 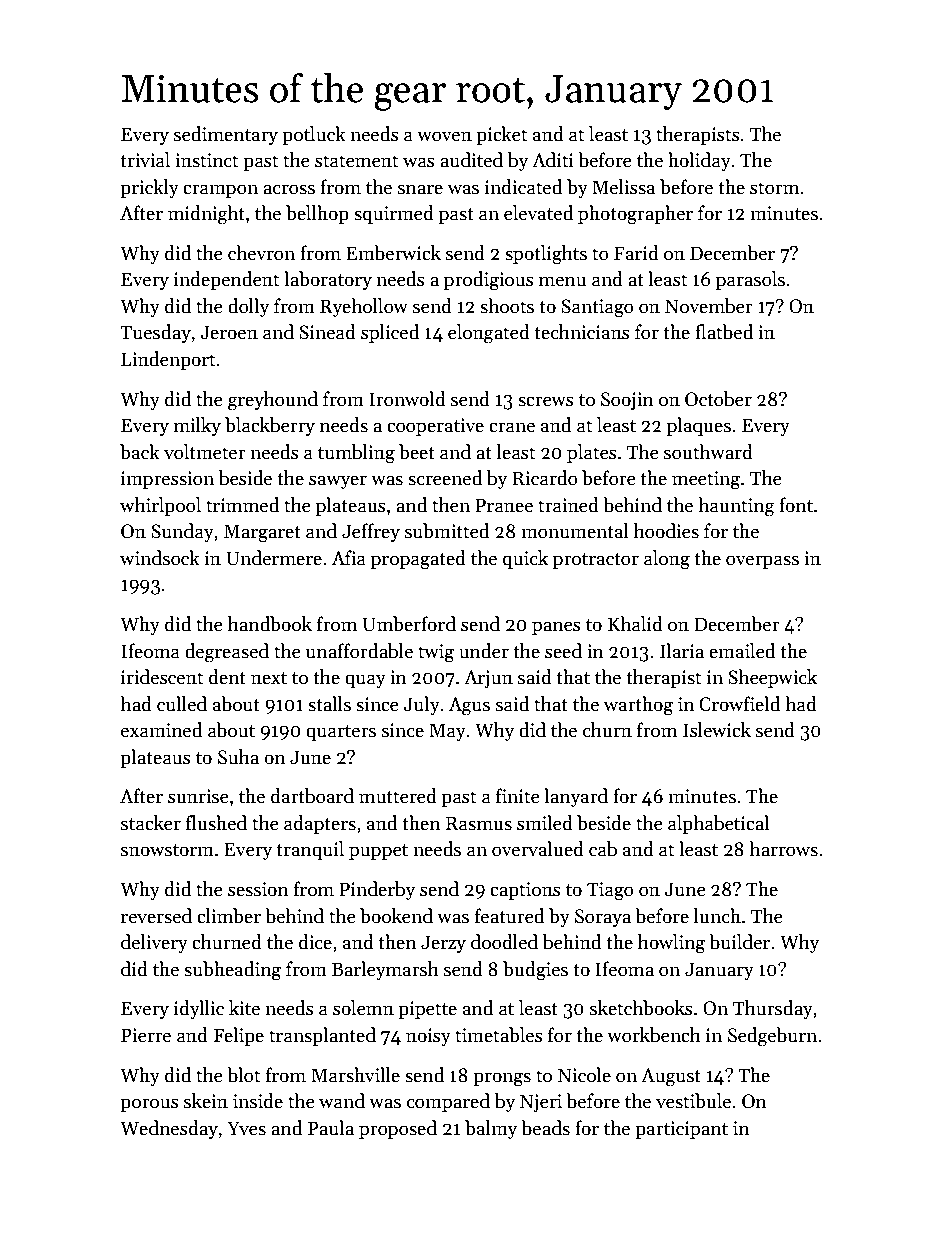 I want to click on flushed, so click(x=216, y=823).
